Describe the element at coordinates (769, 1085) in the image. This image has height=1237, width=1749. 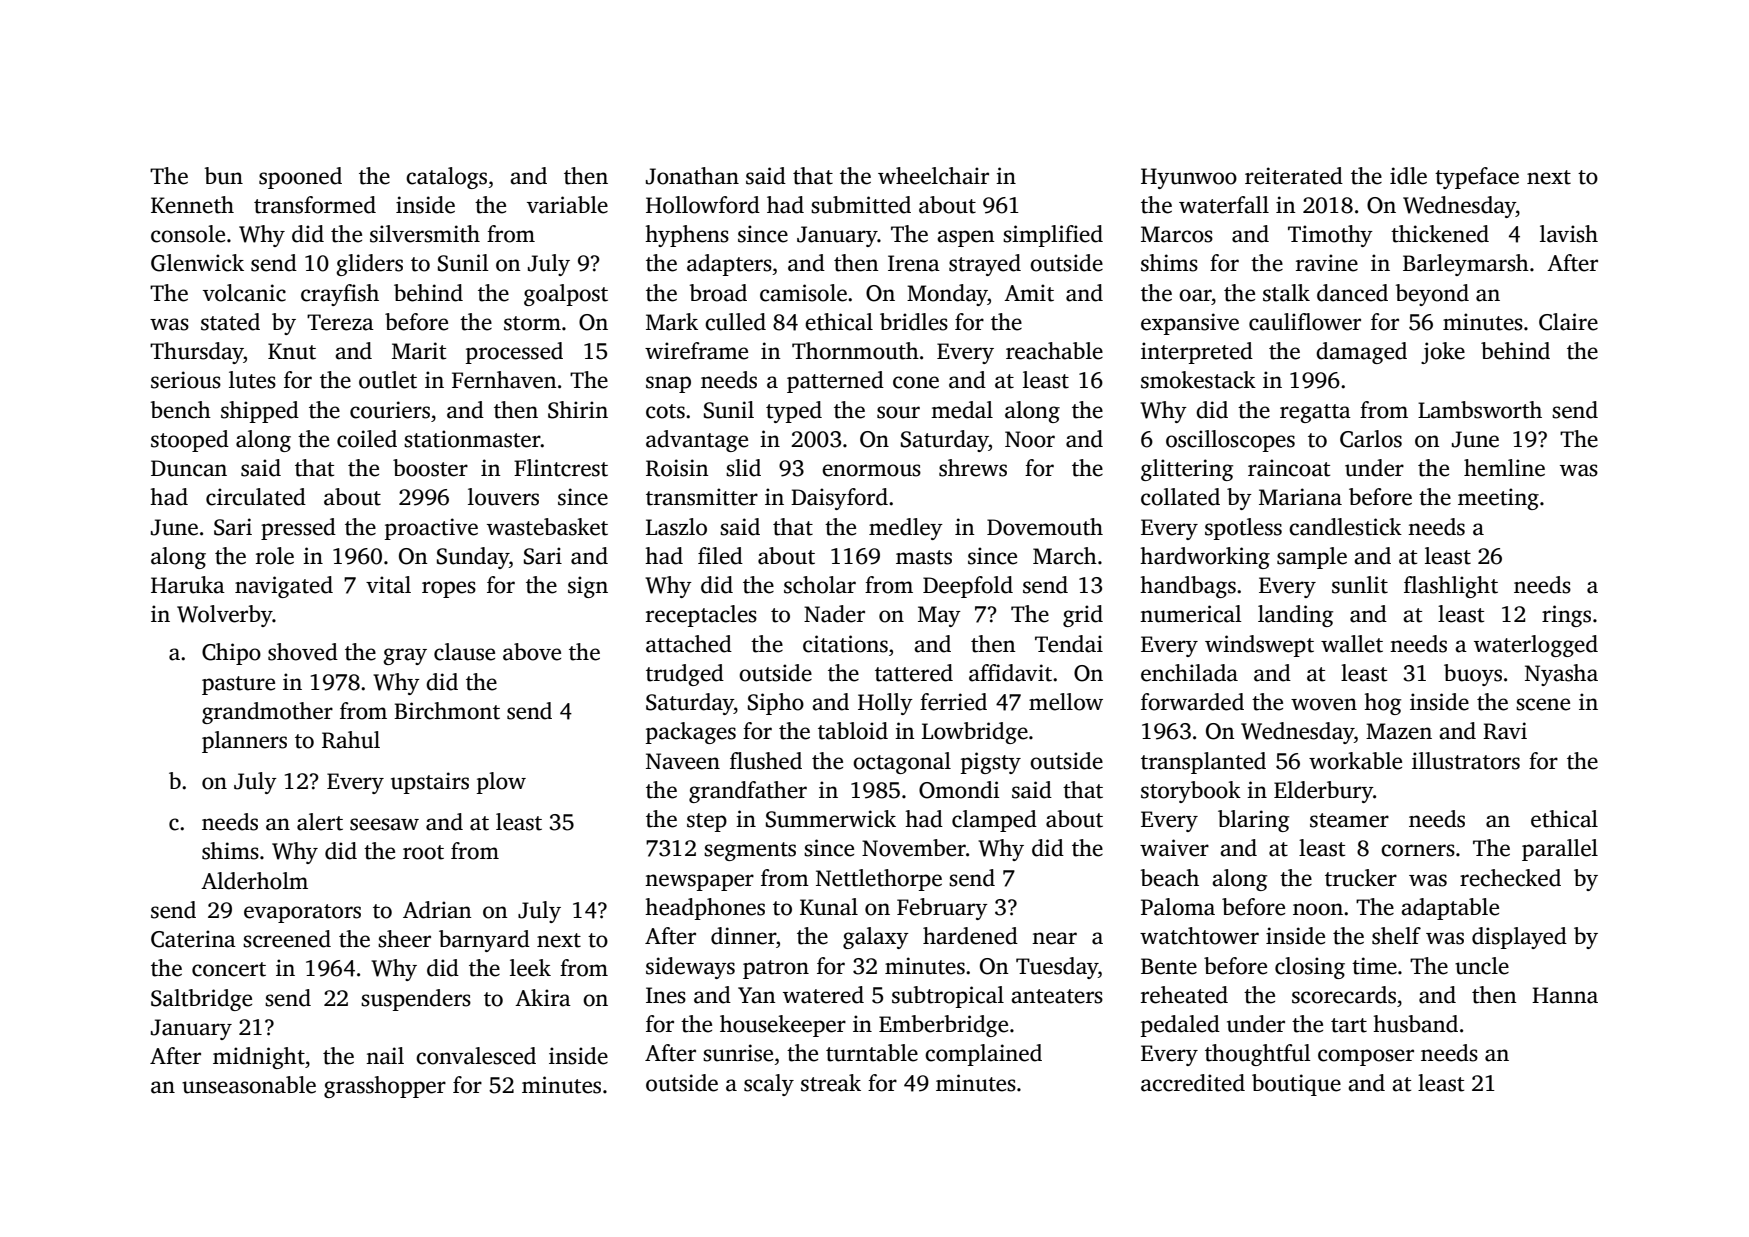
I see `scaly` at that location.
